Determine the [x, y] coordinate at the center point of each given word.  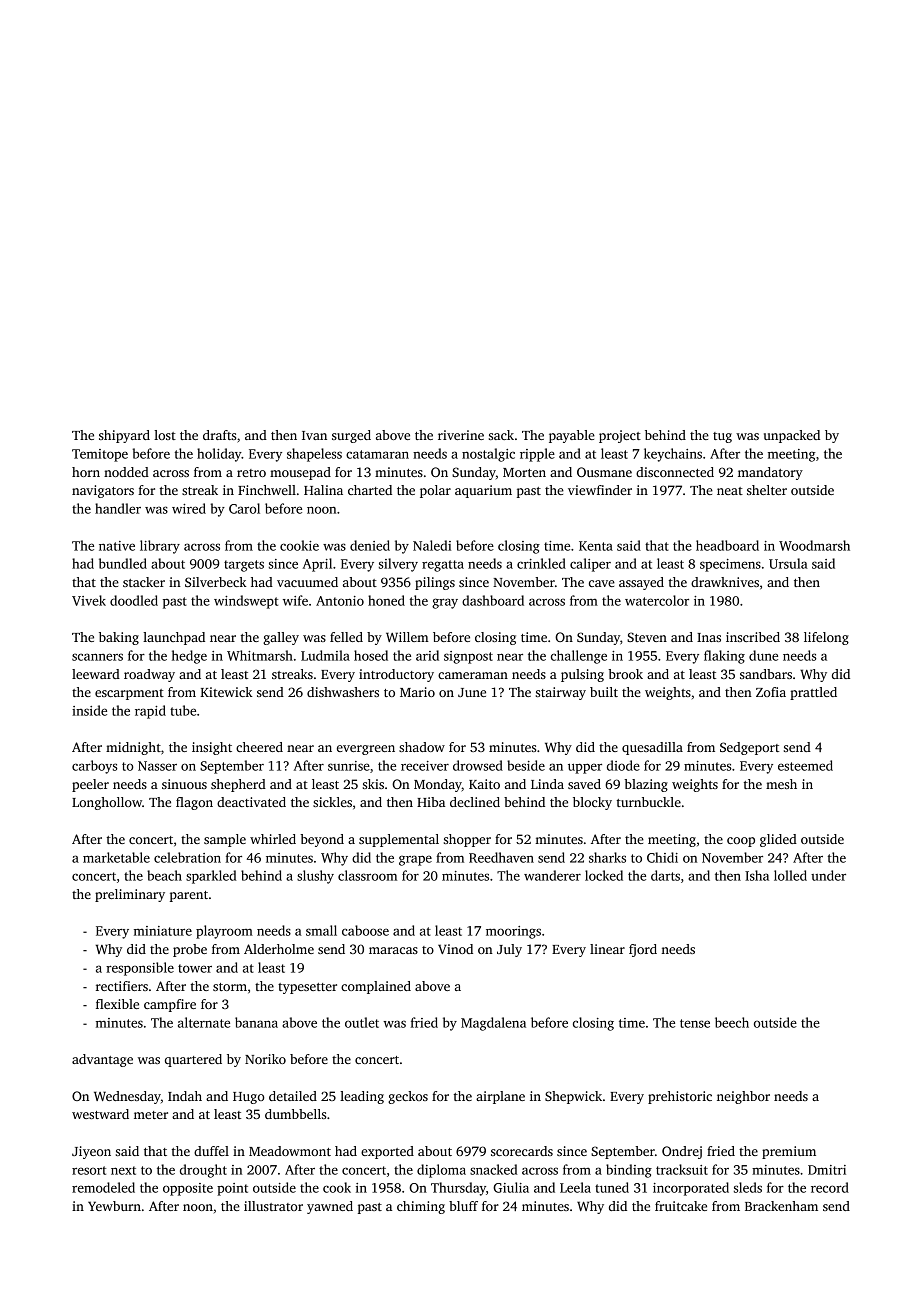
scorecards [522, 1151]
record [830, 1187]
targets [244, 566]
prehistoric [680, 1097]
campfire [170, 1005]
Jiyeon [91, 1152]
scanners [97, 657]
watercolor [657, 600]
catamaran [377, 454]
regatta [443, 566]
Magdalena [493, 1024]
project [620, 436]
